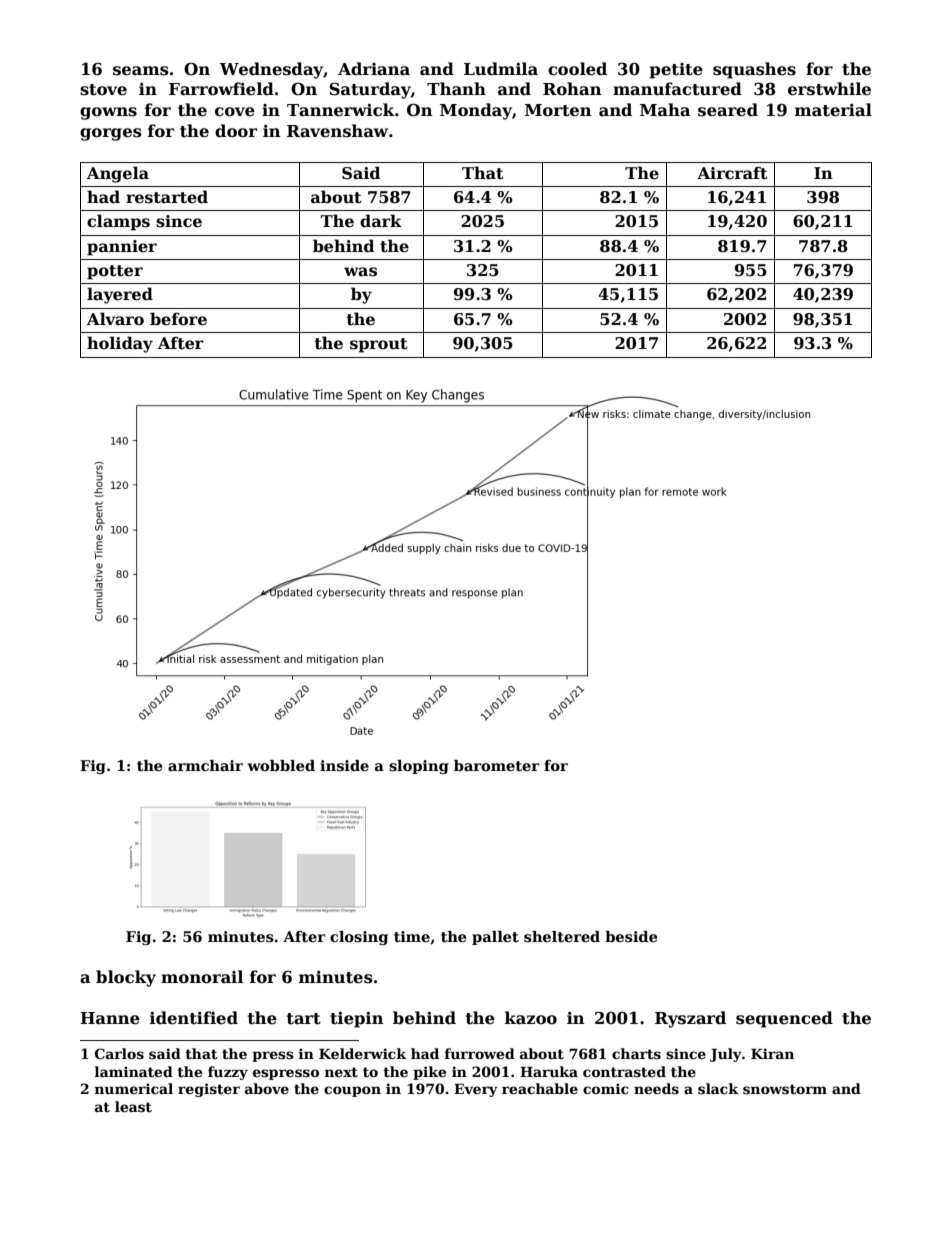 This page has height=1233, width=952. What do you see at coordinates (495, 938) in the page?
I see `pallet` at bounding box center [495, 938].
